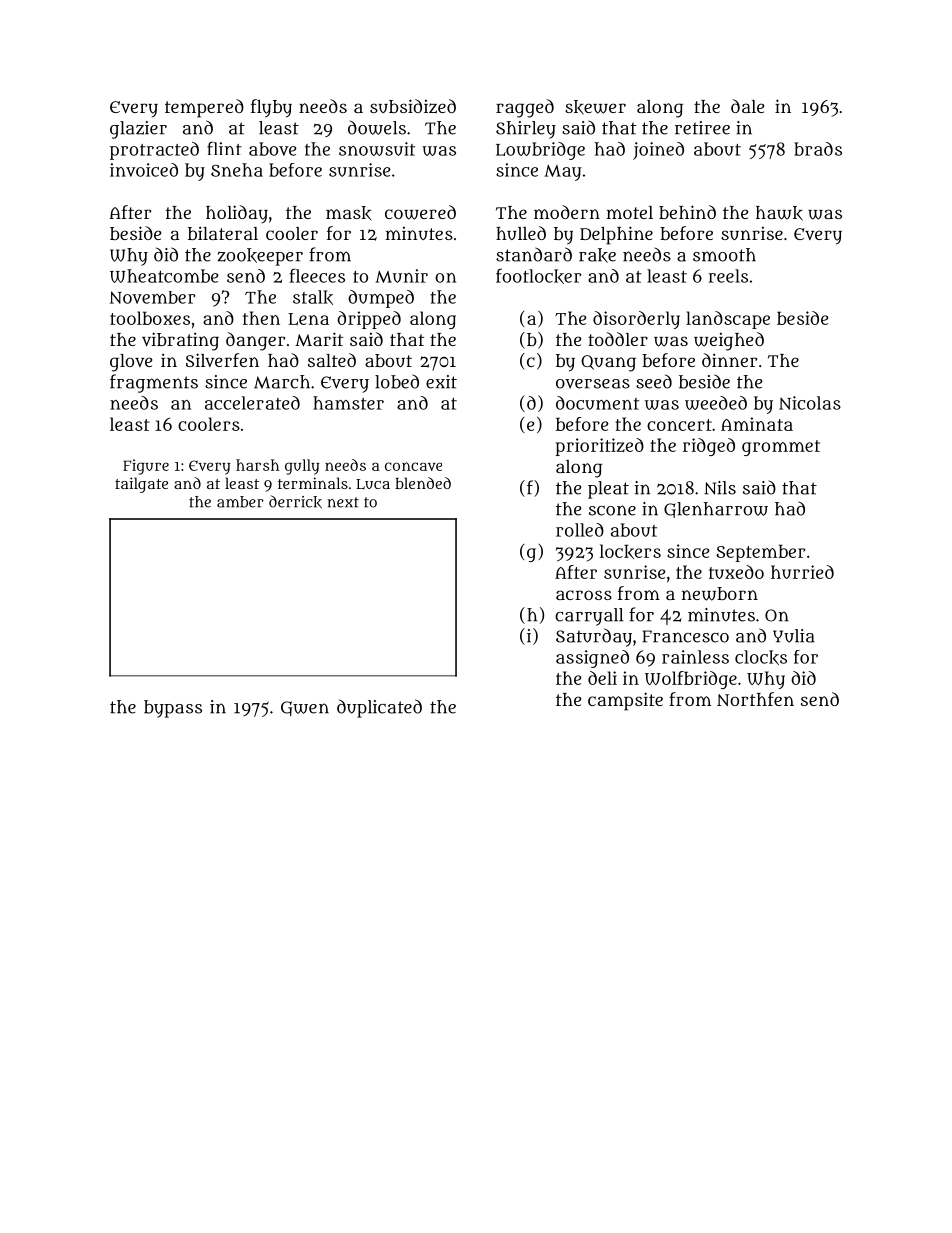 This screenshot has width=952, height=1233. What do you see at coordinates (319, 339) in the screenshot?
I see `Marit` at bounding box center [319, 339].
